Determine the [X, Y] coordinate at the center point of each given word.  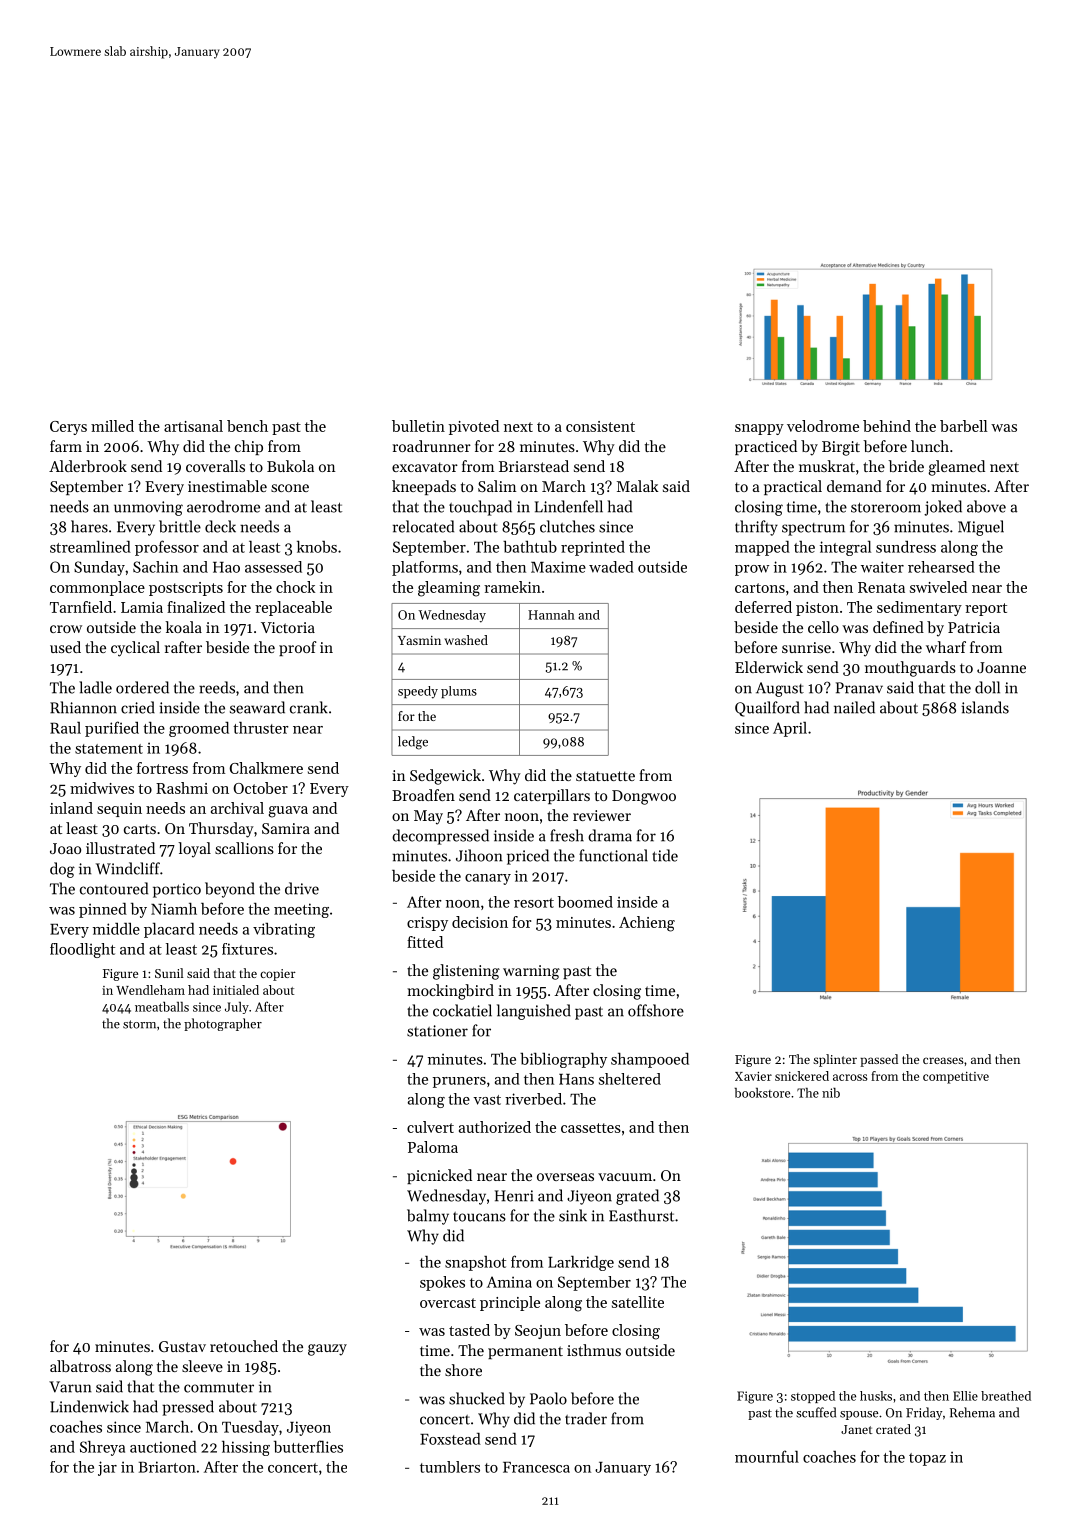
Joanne [1001, 667]
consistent [600, 426]
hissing [246, 1448]
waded [611, 567]
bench [247, 426]
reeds [217, 687]
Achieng [647, 924]
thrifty [756, 528]
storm [139, 1024]
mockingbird [450, 992]
